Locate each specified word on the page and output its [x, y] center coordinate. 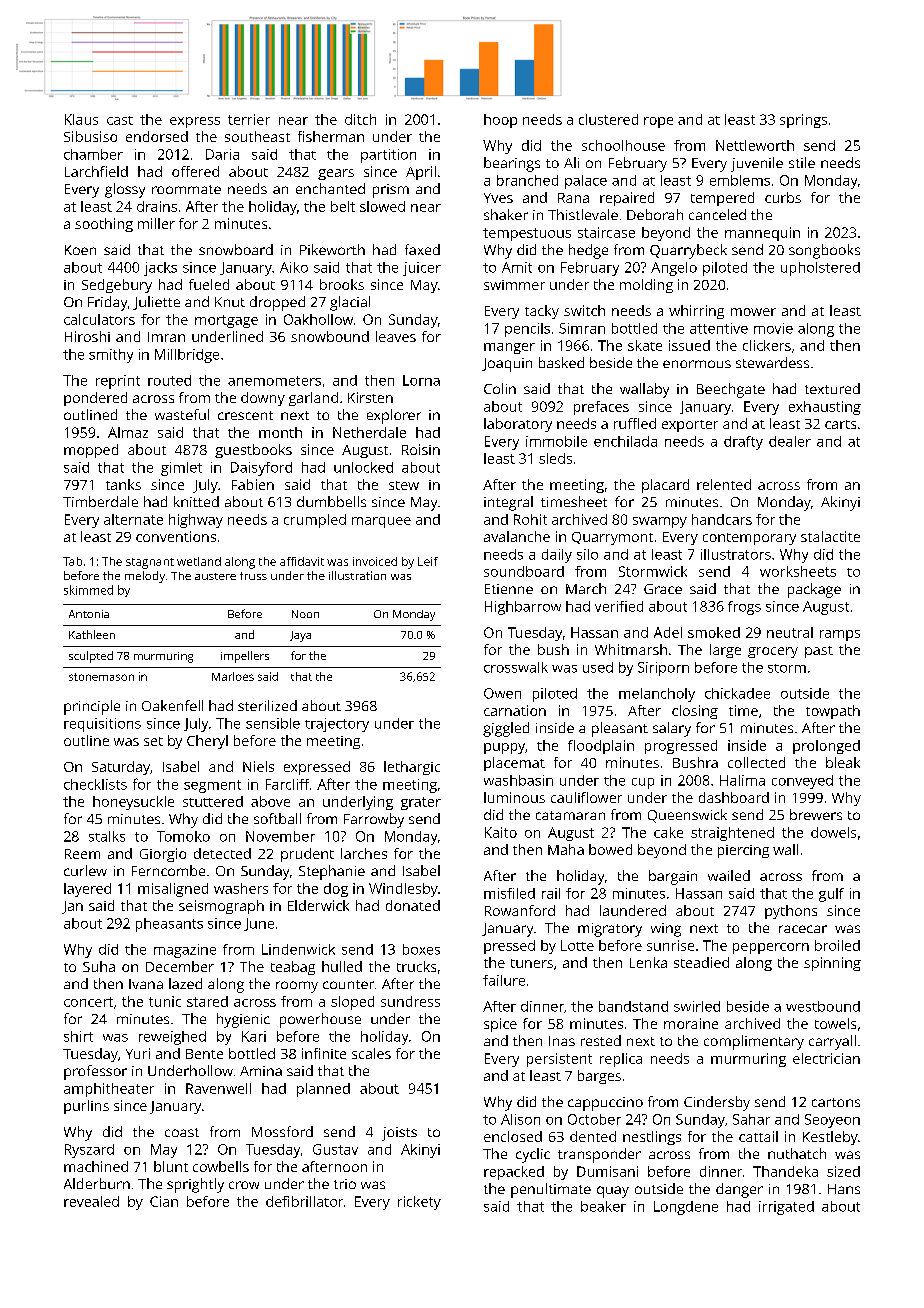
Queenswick [687, 816]
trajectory [337, 725]
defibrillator [304, 1201]
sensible [273, 723]
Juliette [156, 303]
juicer [422, 269]
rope [658, 122]
